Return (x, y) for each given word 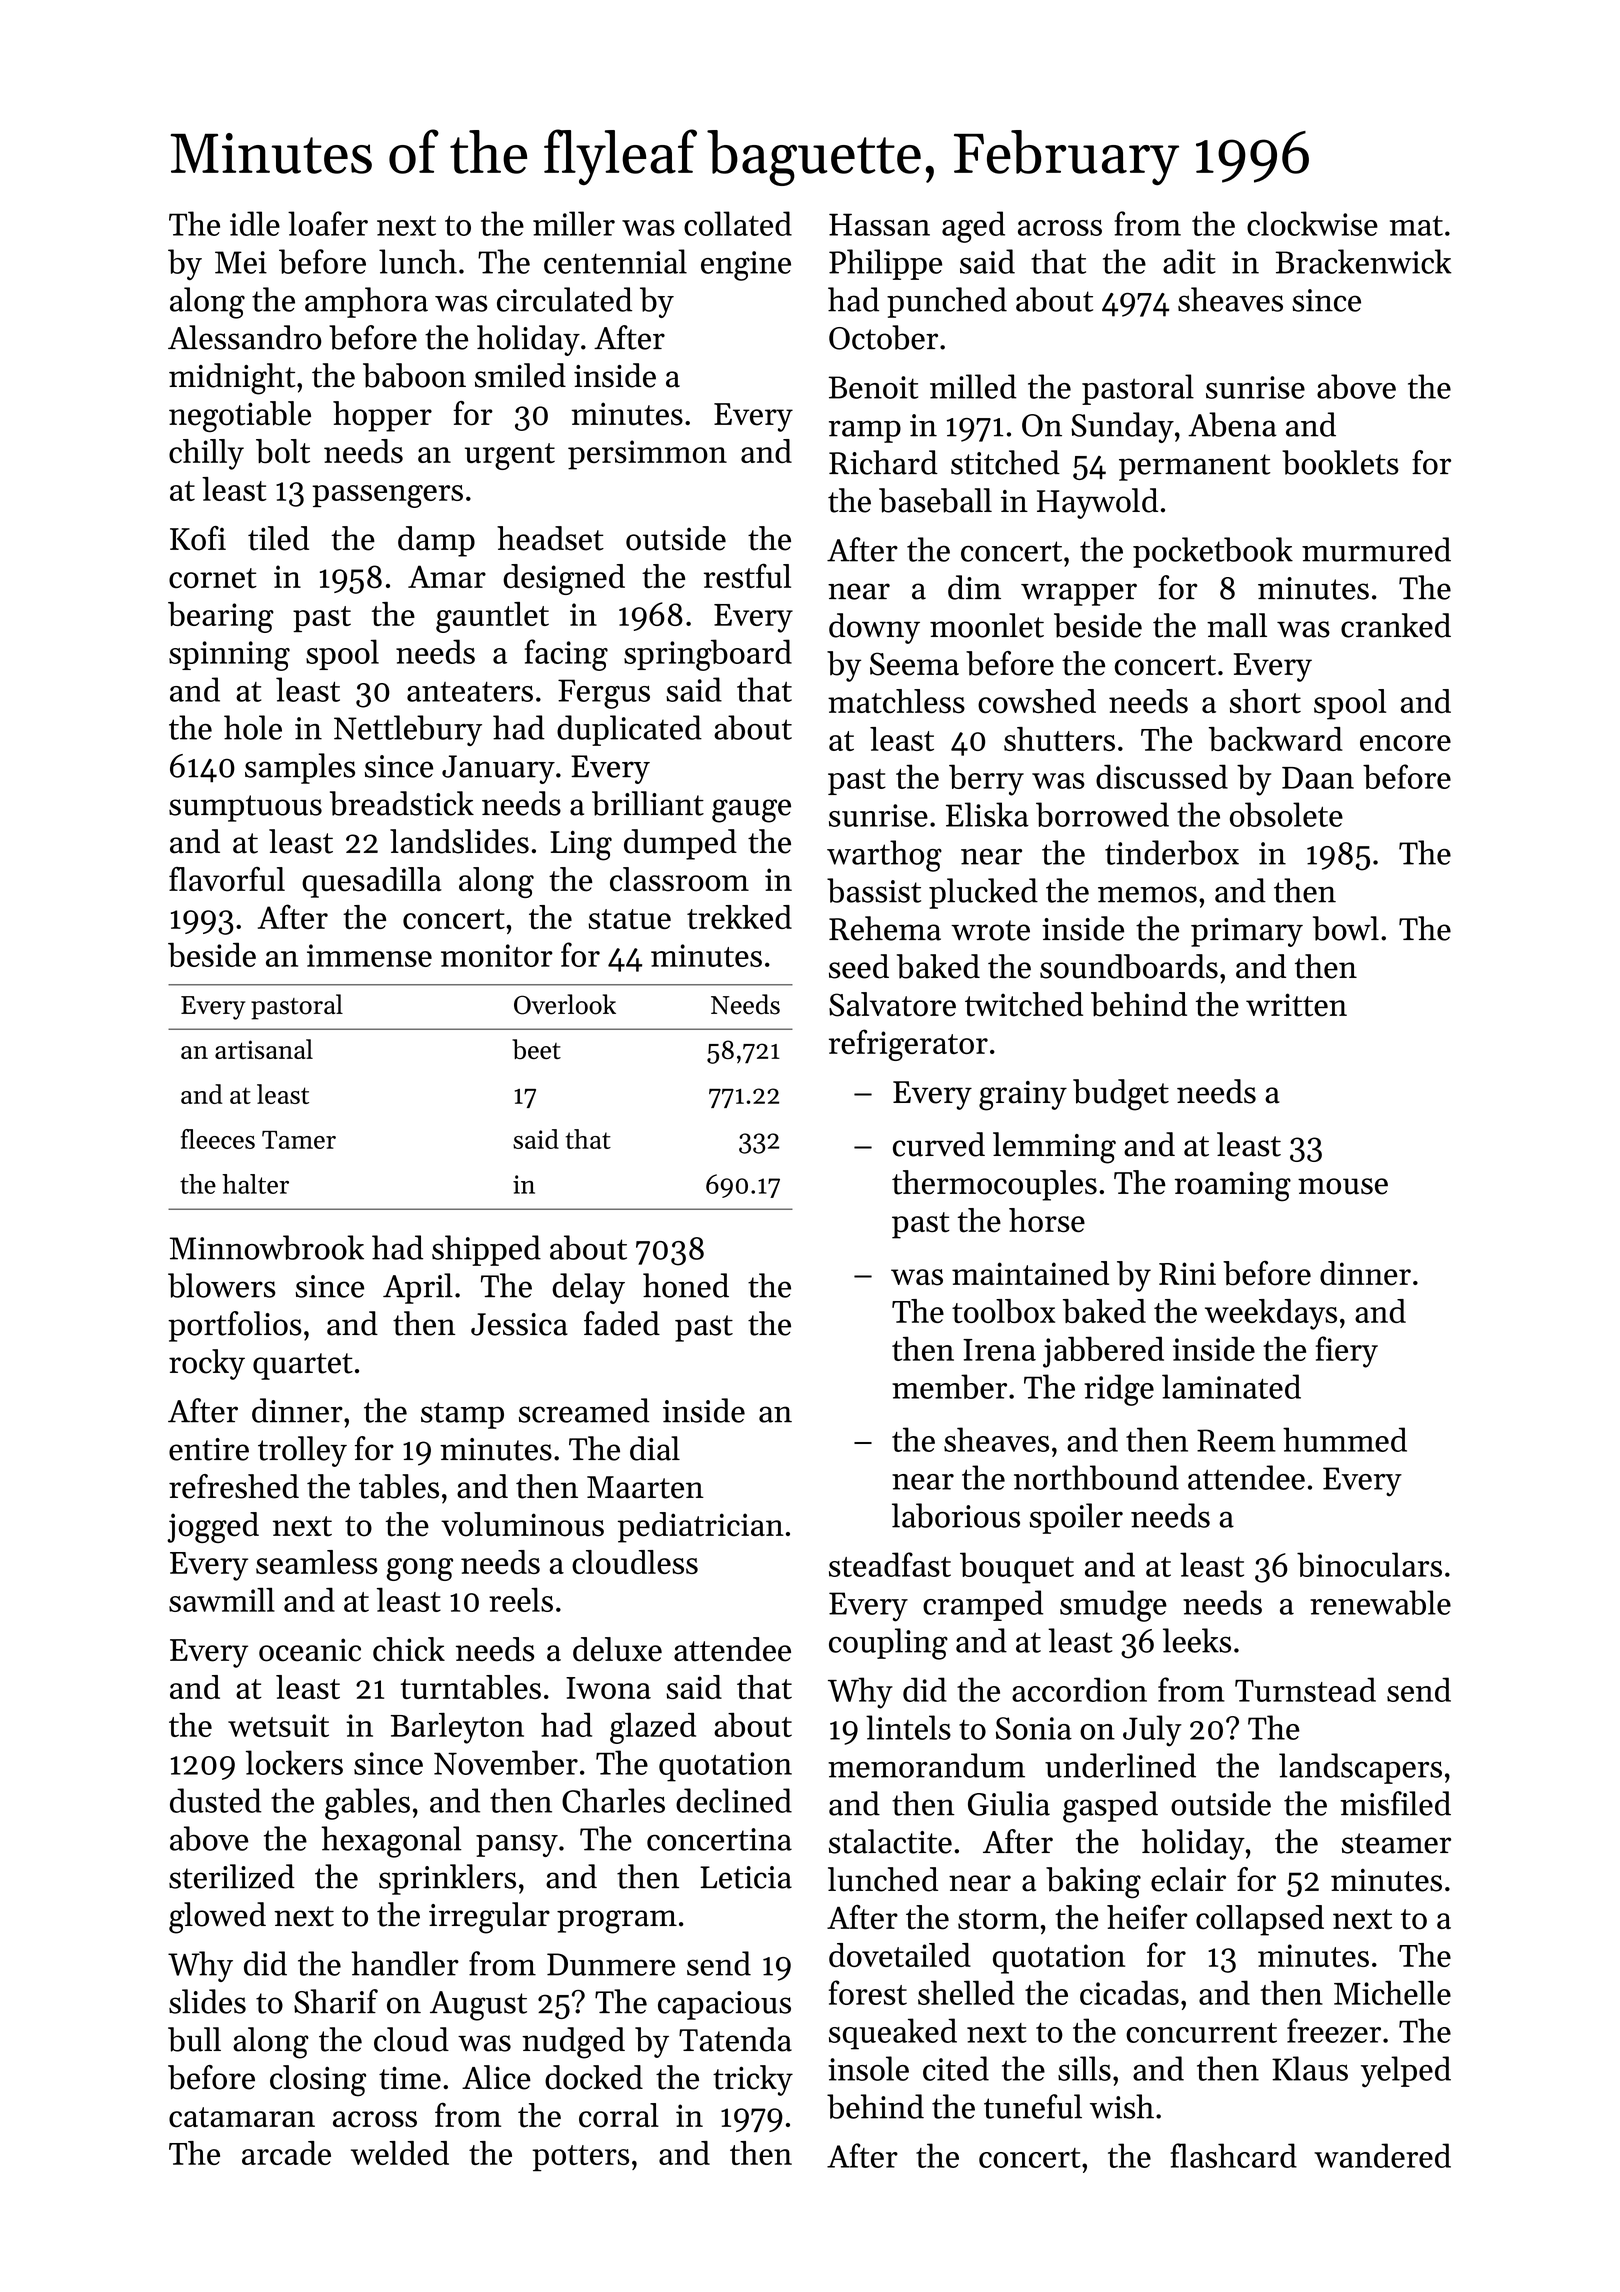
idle (255, 223)
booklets (1340, 462)
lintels (908, 1727)
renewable (1380, 1602)
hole (253, 727)
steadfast (890, 1564)
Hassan (879, 224)
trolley (302, 1451)
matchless (896, 701)
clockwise (1312, 223)
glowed (217, 1918)
